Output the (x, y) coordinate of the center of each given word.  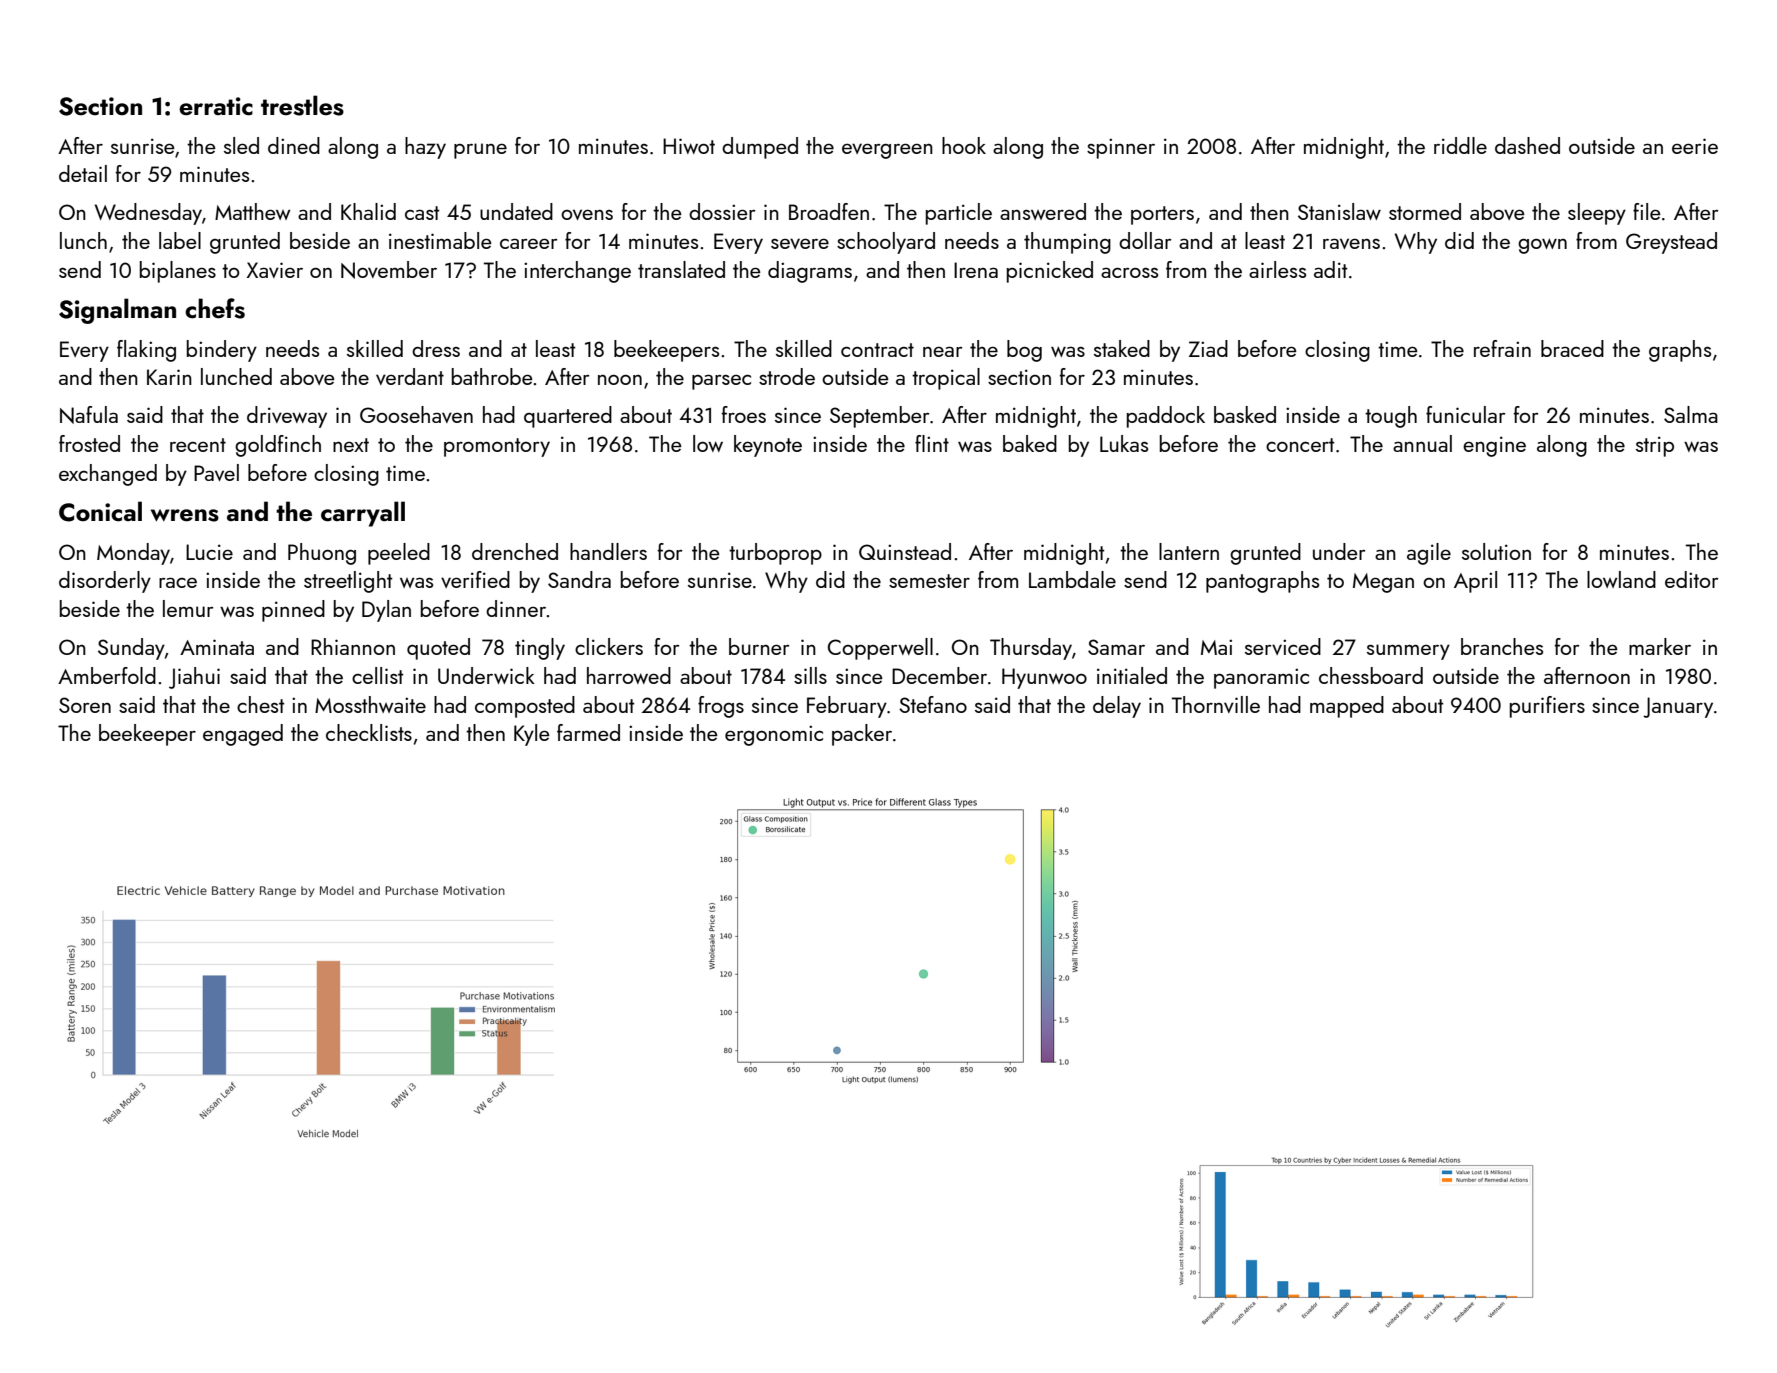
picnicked (1050, 272)
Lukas (1124, 443)
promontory (497, 447)
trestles (302, 105)
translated (681, 269)
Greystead (1671, 243)
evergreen (887, 151)
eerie (1695, 146)
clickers (609, 646)
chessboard (1371, 675)
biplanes (178, 272)
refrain (1502, 348)
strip (1655, 446)
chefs (215, 308)
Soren (85, 705)
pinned (293, 611)
